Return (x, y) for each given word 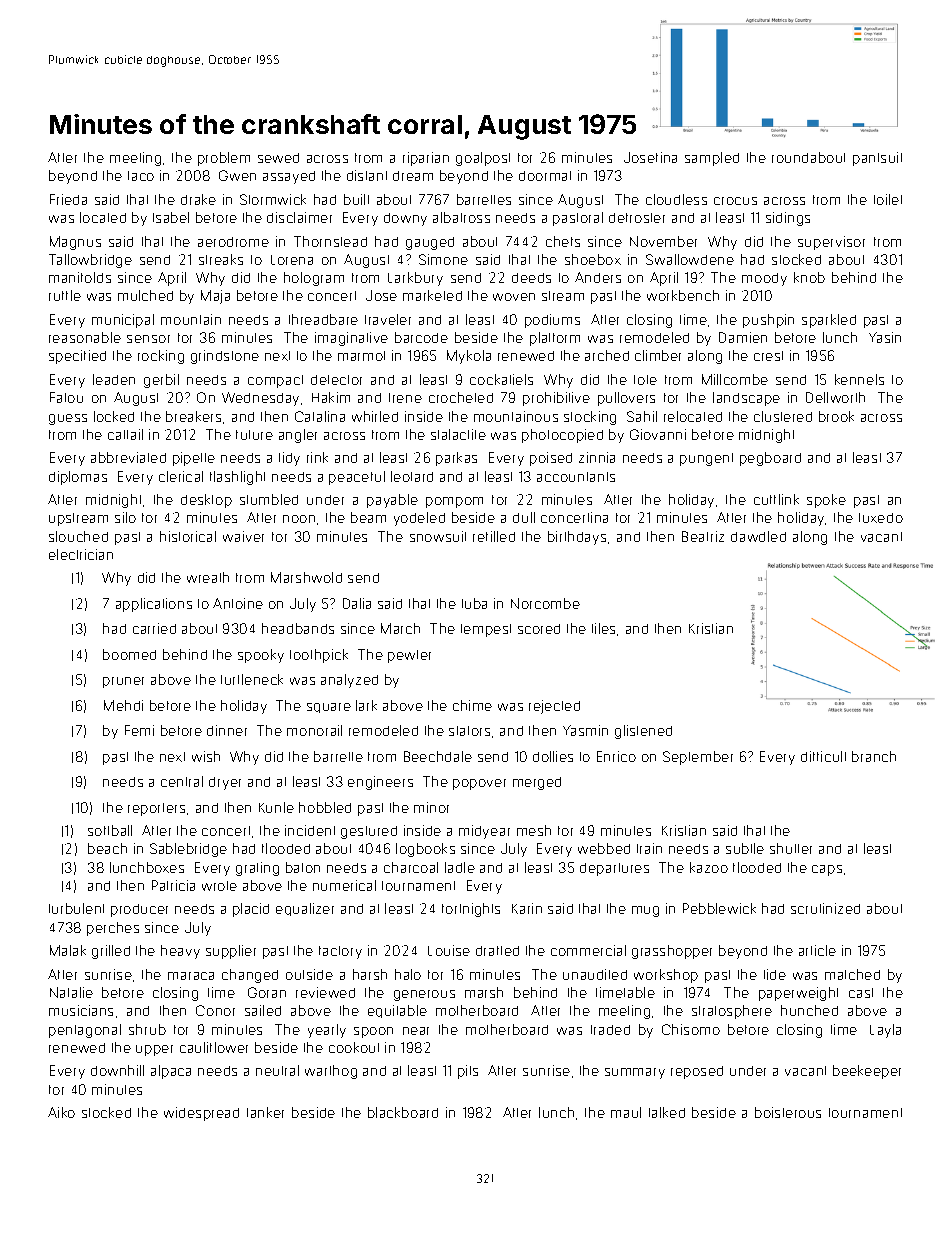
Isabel (171, 217)
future (254, 435)
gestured (369, 832)
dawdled (758, 536)
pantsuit (877, 159)
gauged (430, 243)
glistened (643, 732)
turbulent (76, 908)
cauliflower (214, 1047)
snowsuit (438, 536)
